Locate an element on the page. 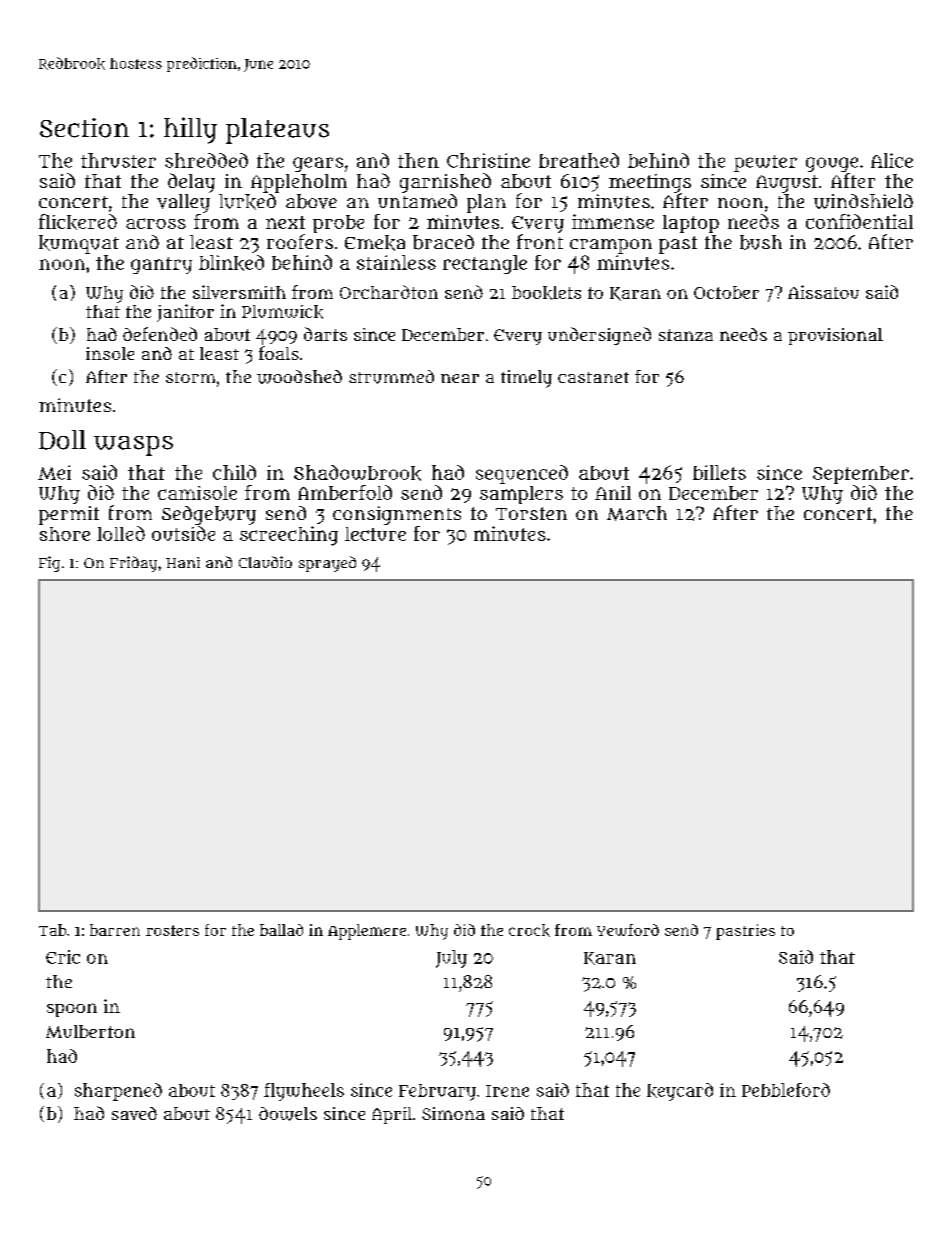  untamed is located at coordinates (417, 201).
